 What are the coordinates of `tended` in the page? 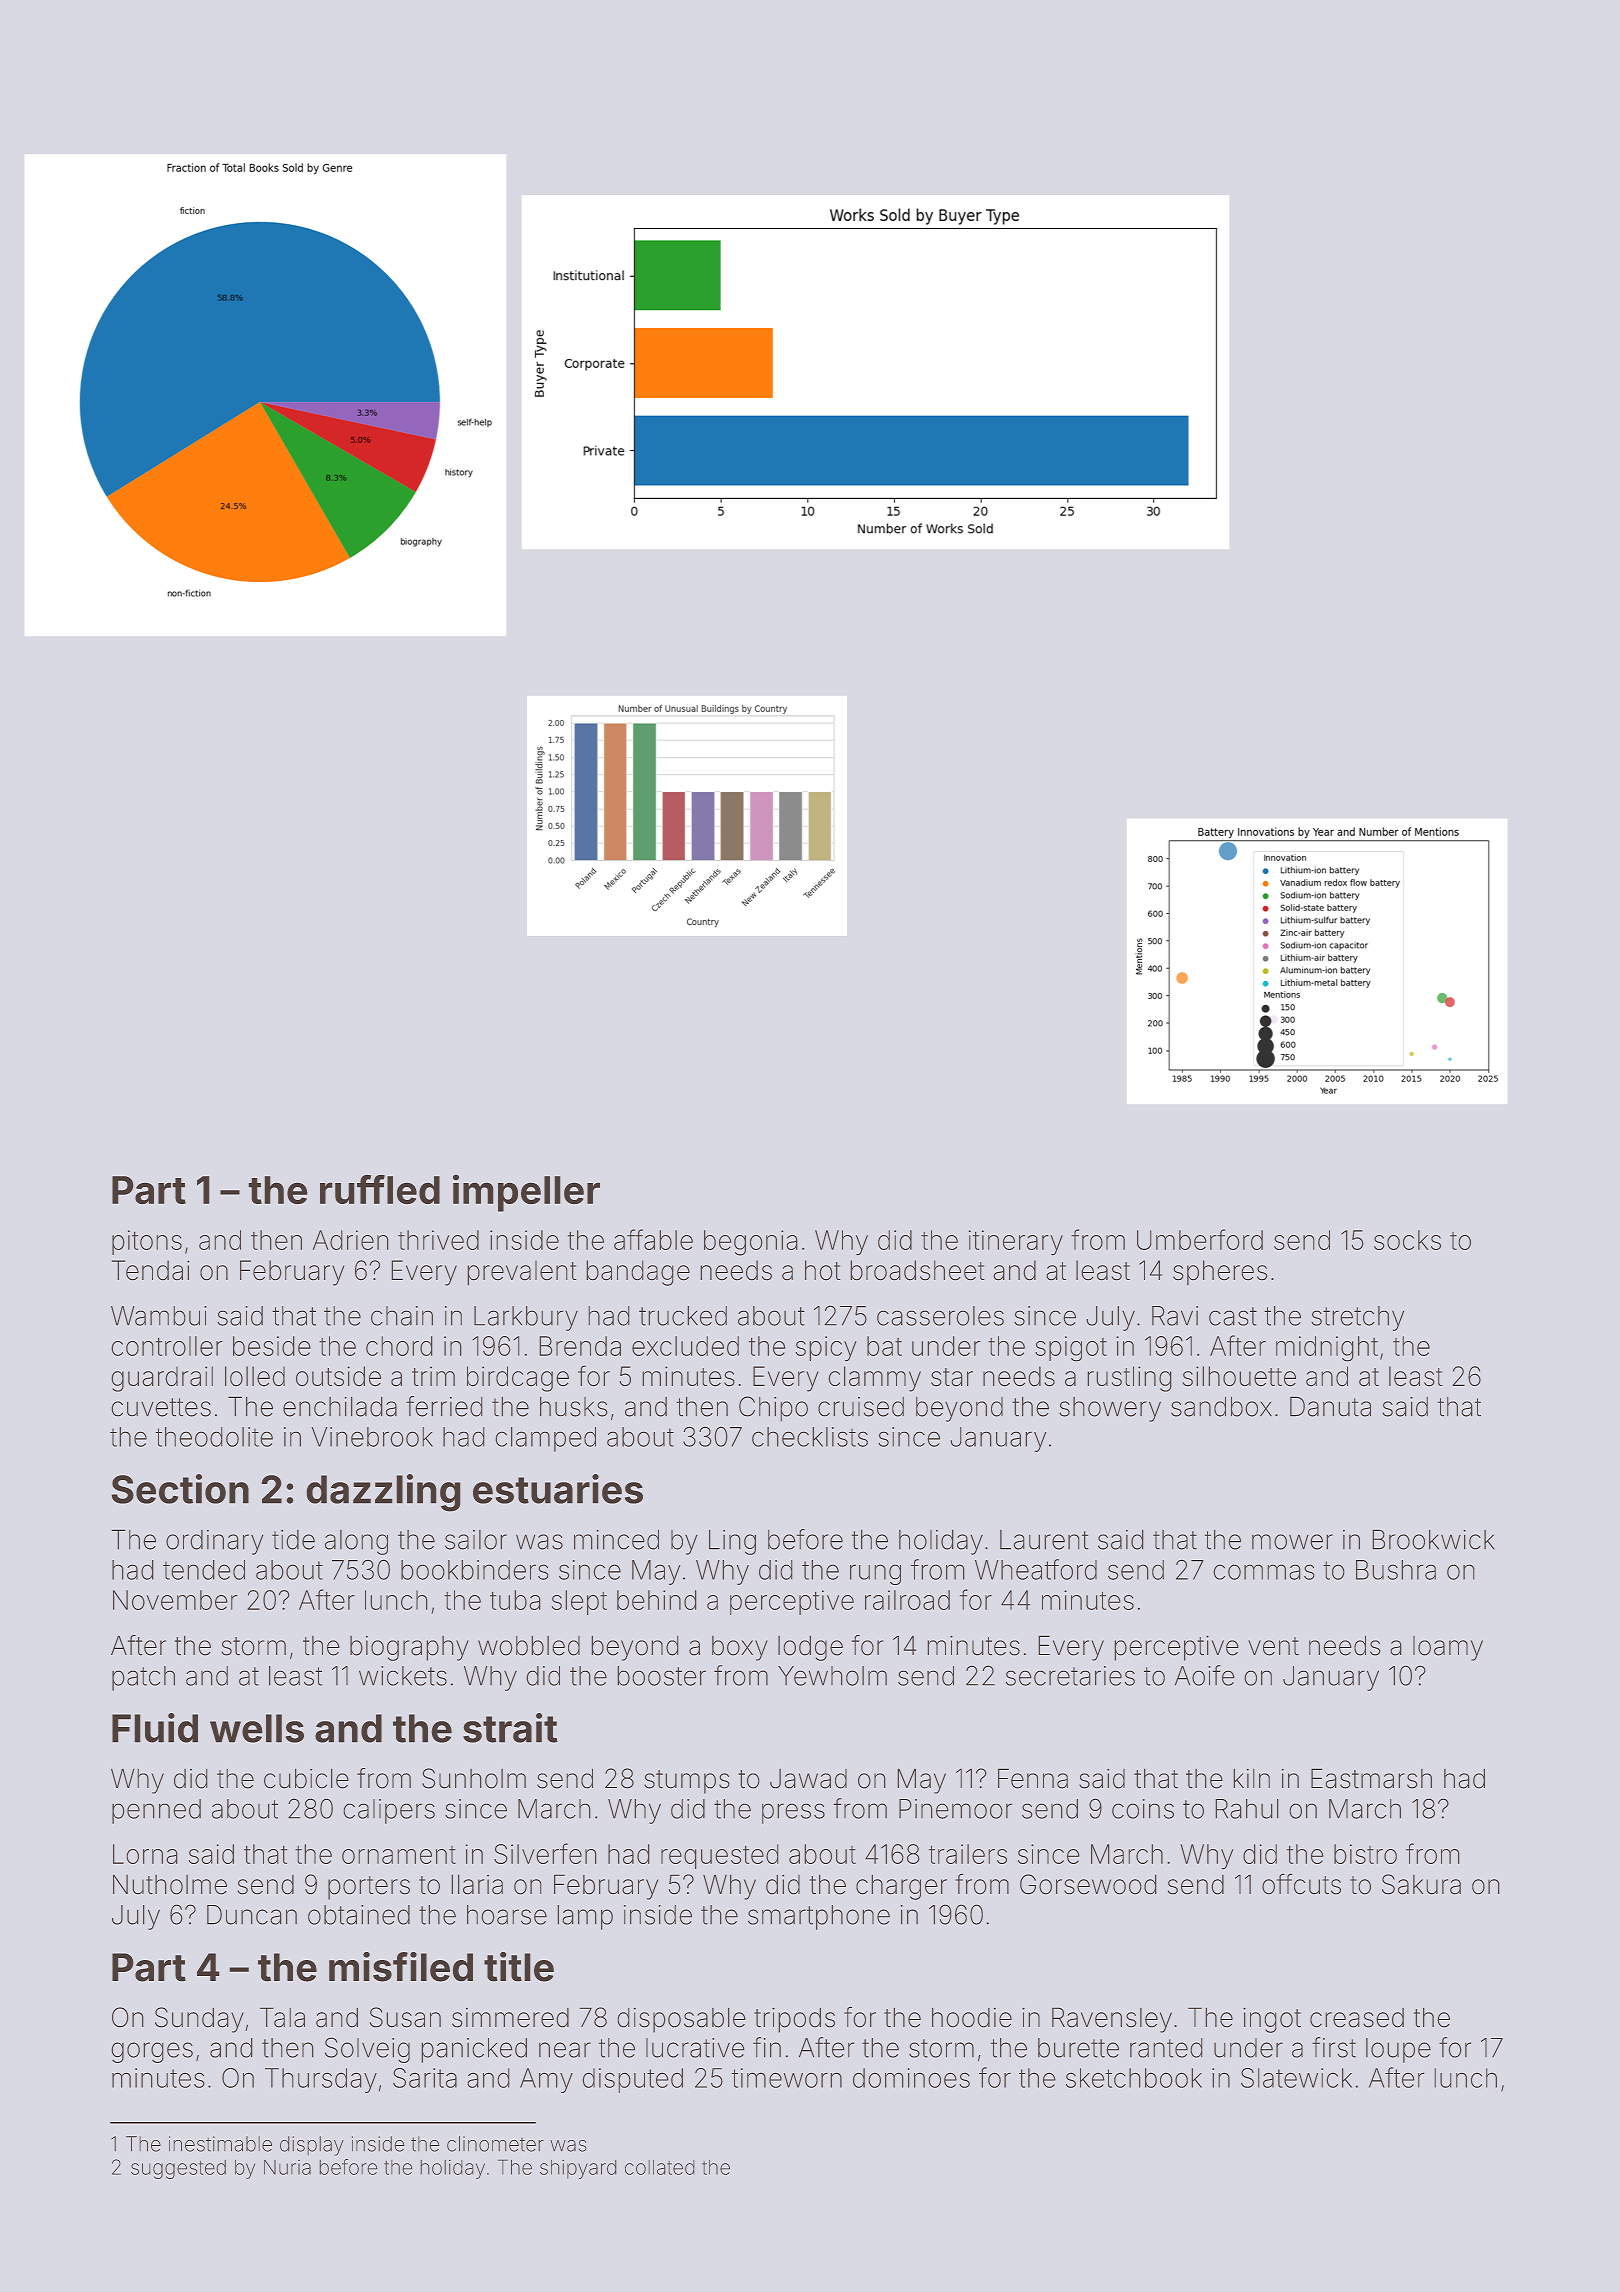 It's located at (204, 1570).
